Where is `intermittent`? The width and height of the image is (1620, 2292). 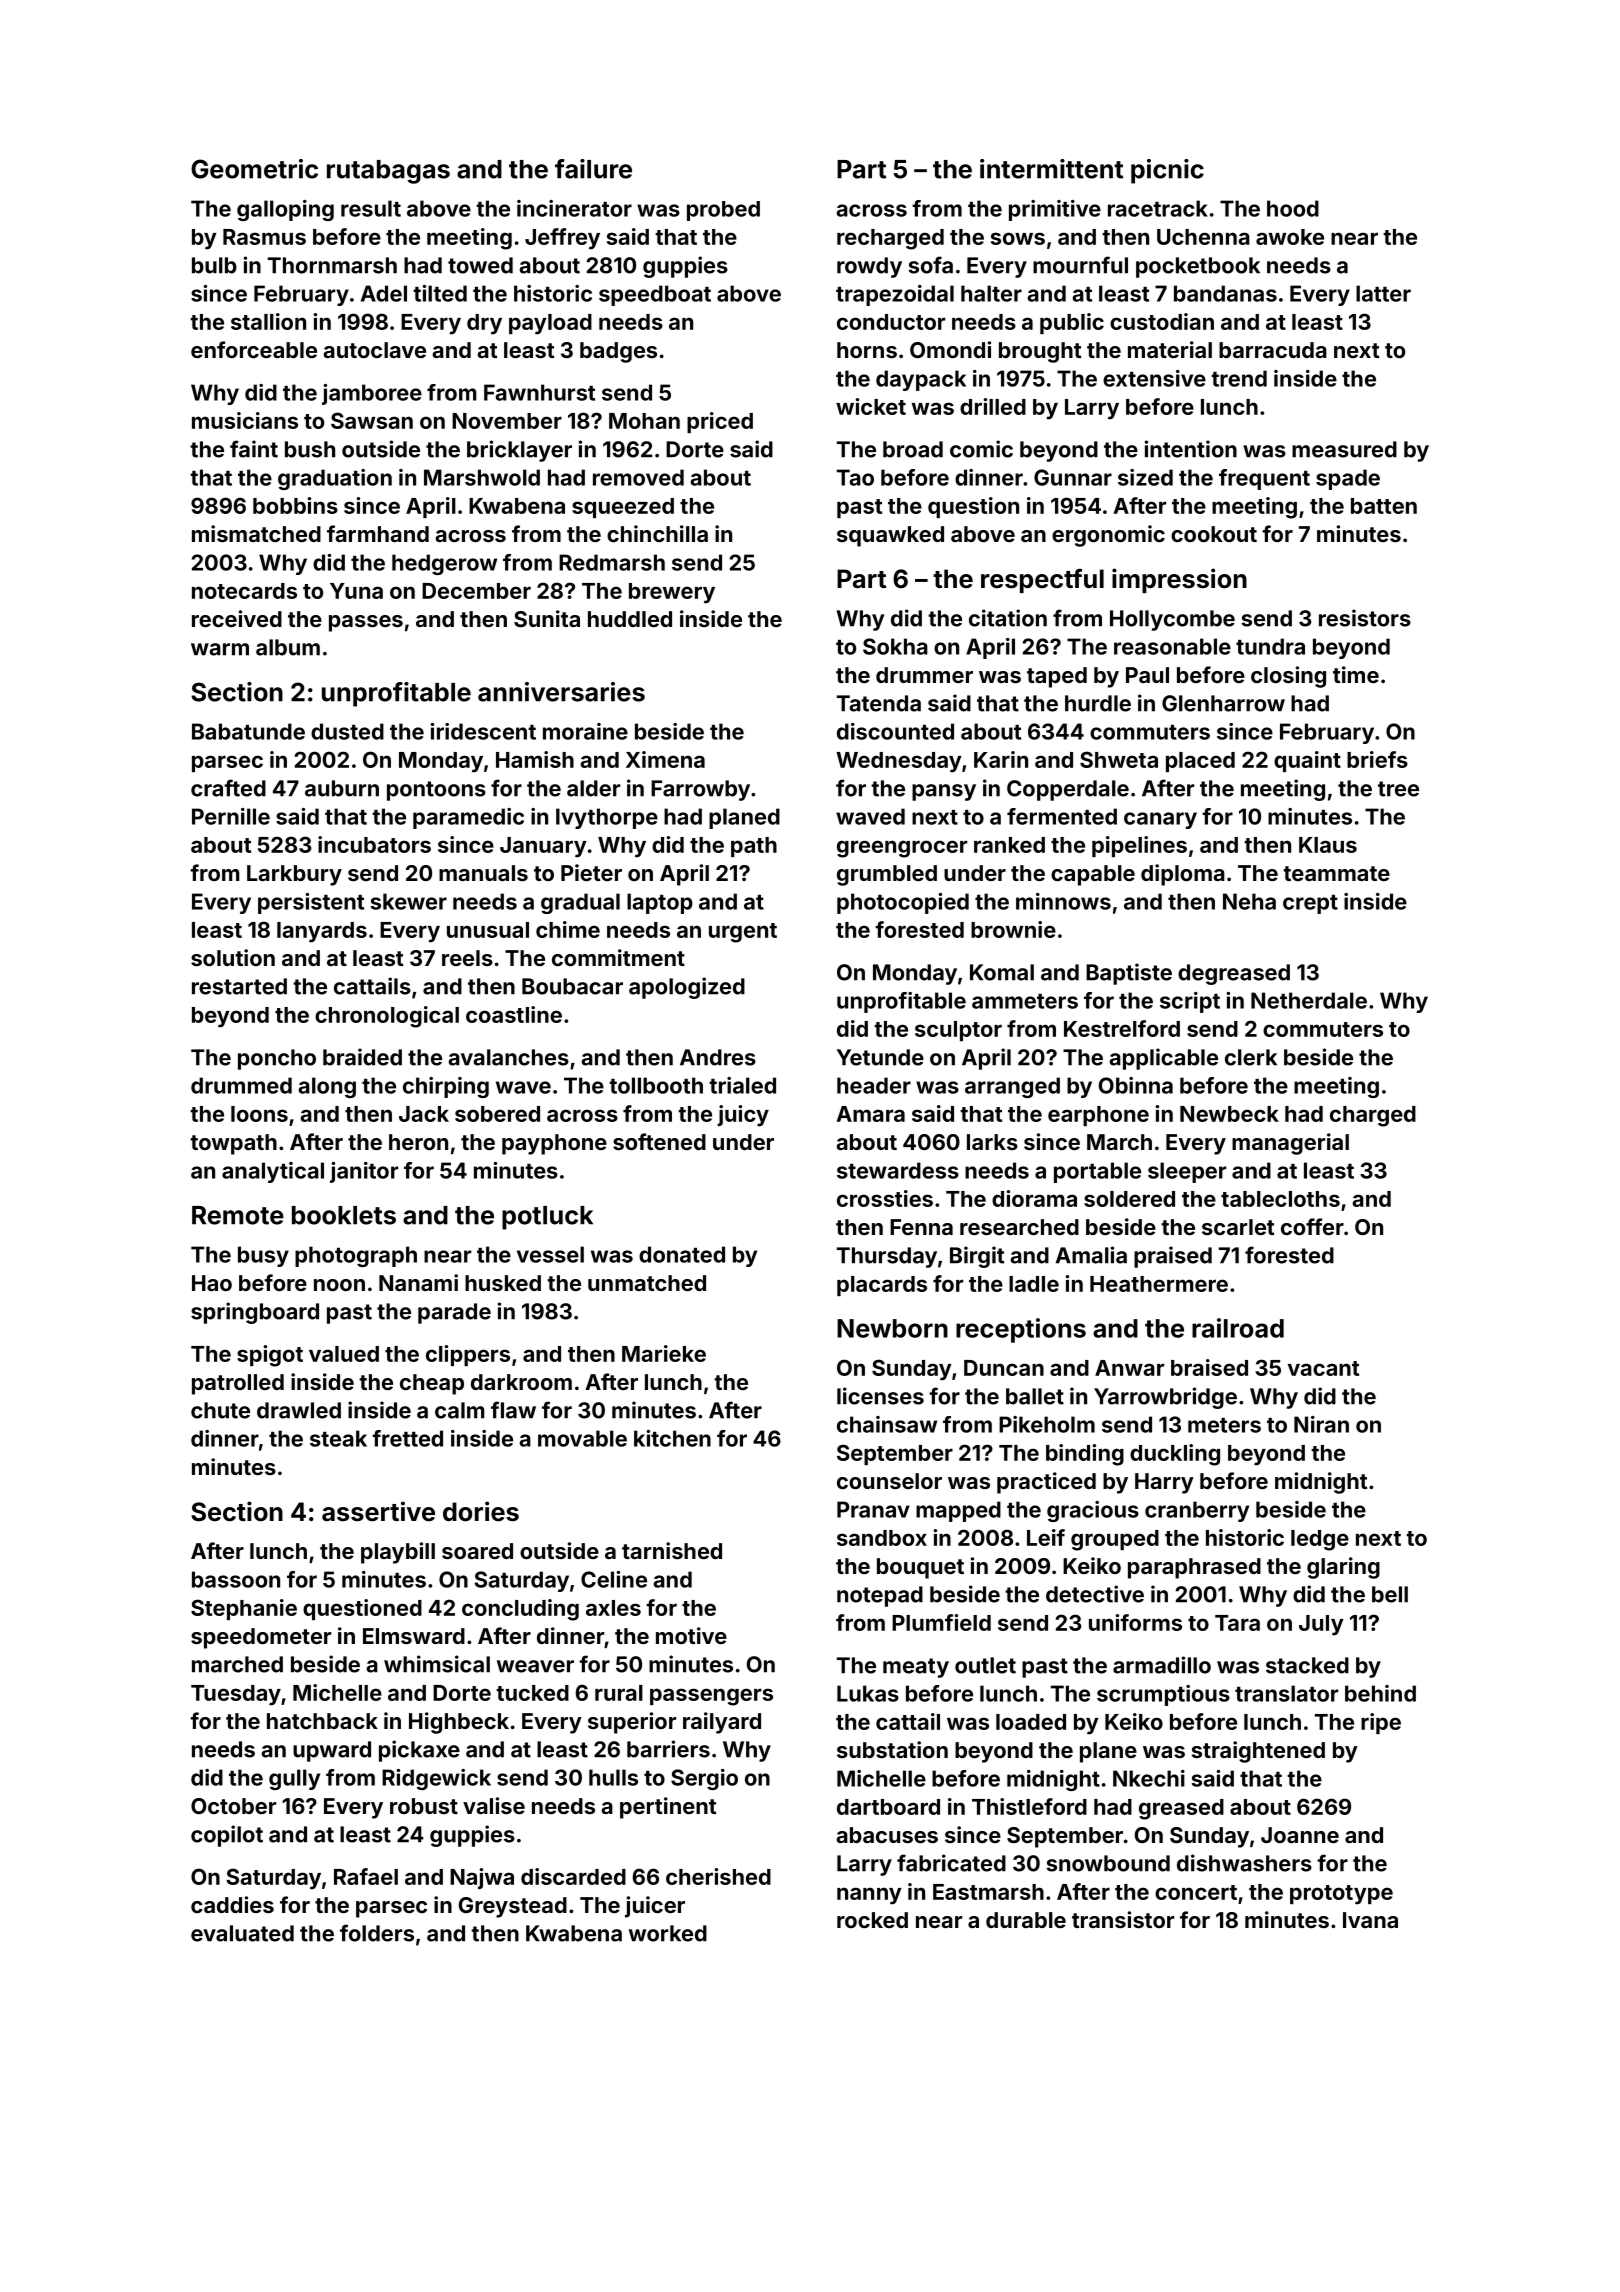
intermittent is located at coordinates (1051, 169).
